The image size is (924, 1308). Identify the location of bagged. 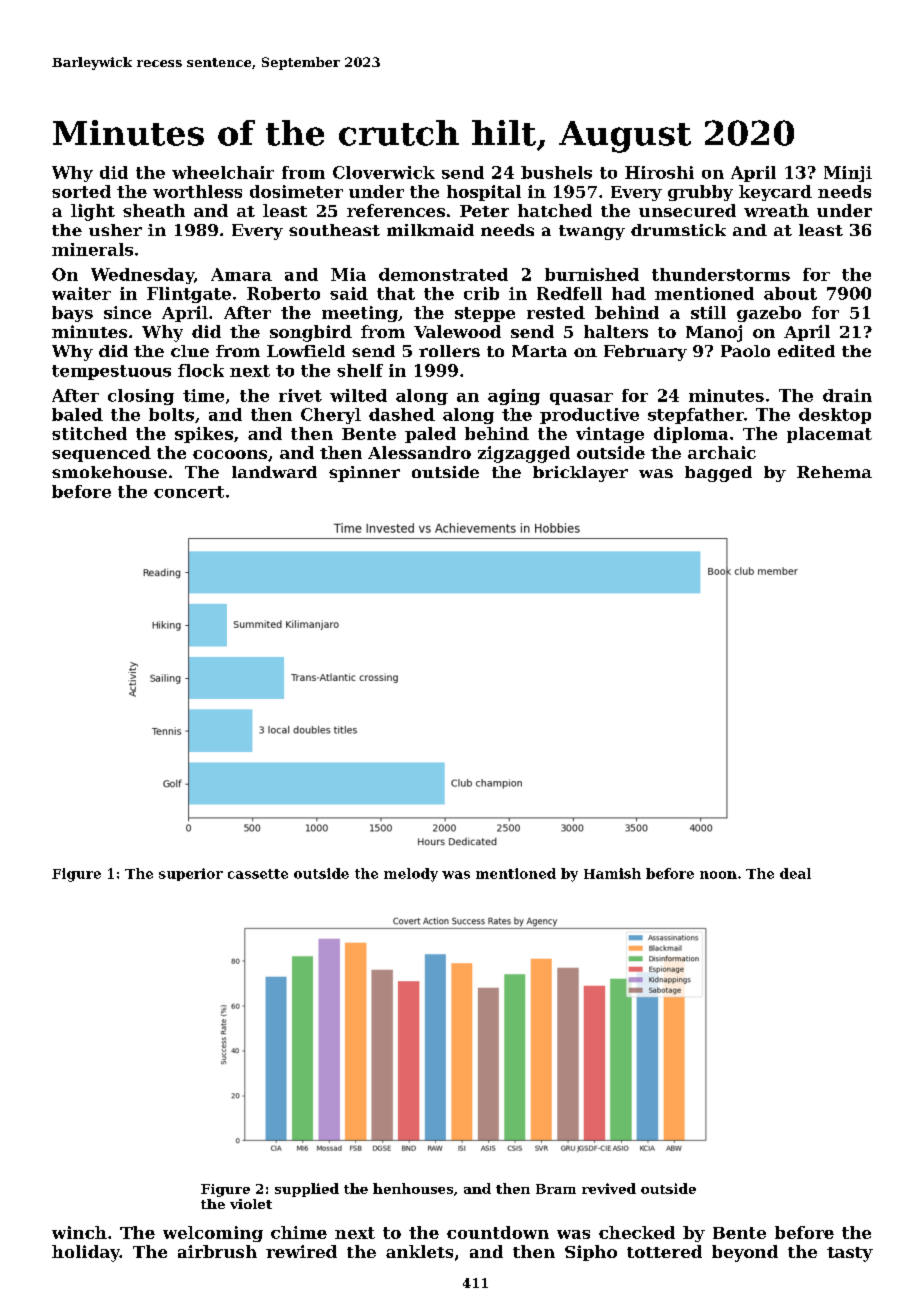
(718, 474).
